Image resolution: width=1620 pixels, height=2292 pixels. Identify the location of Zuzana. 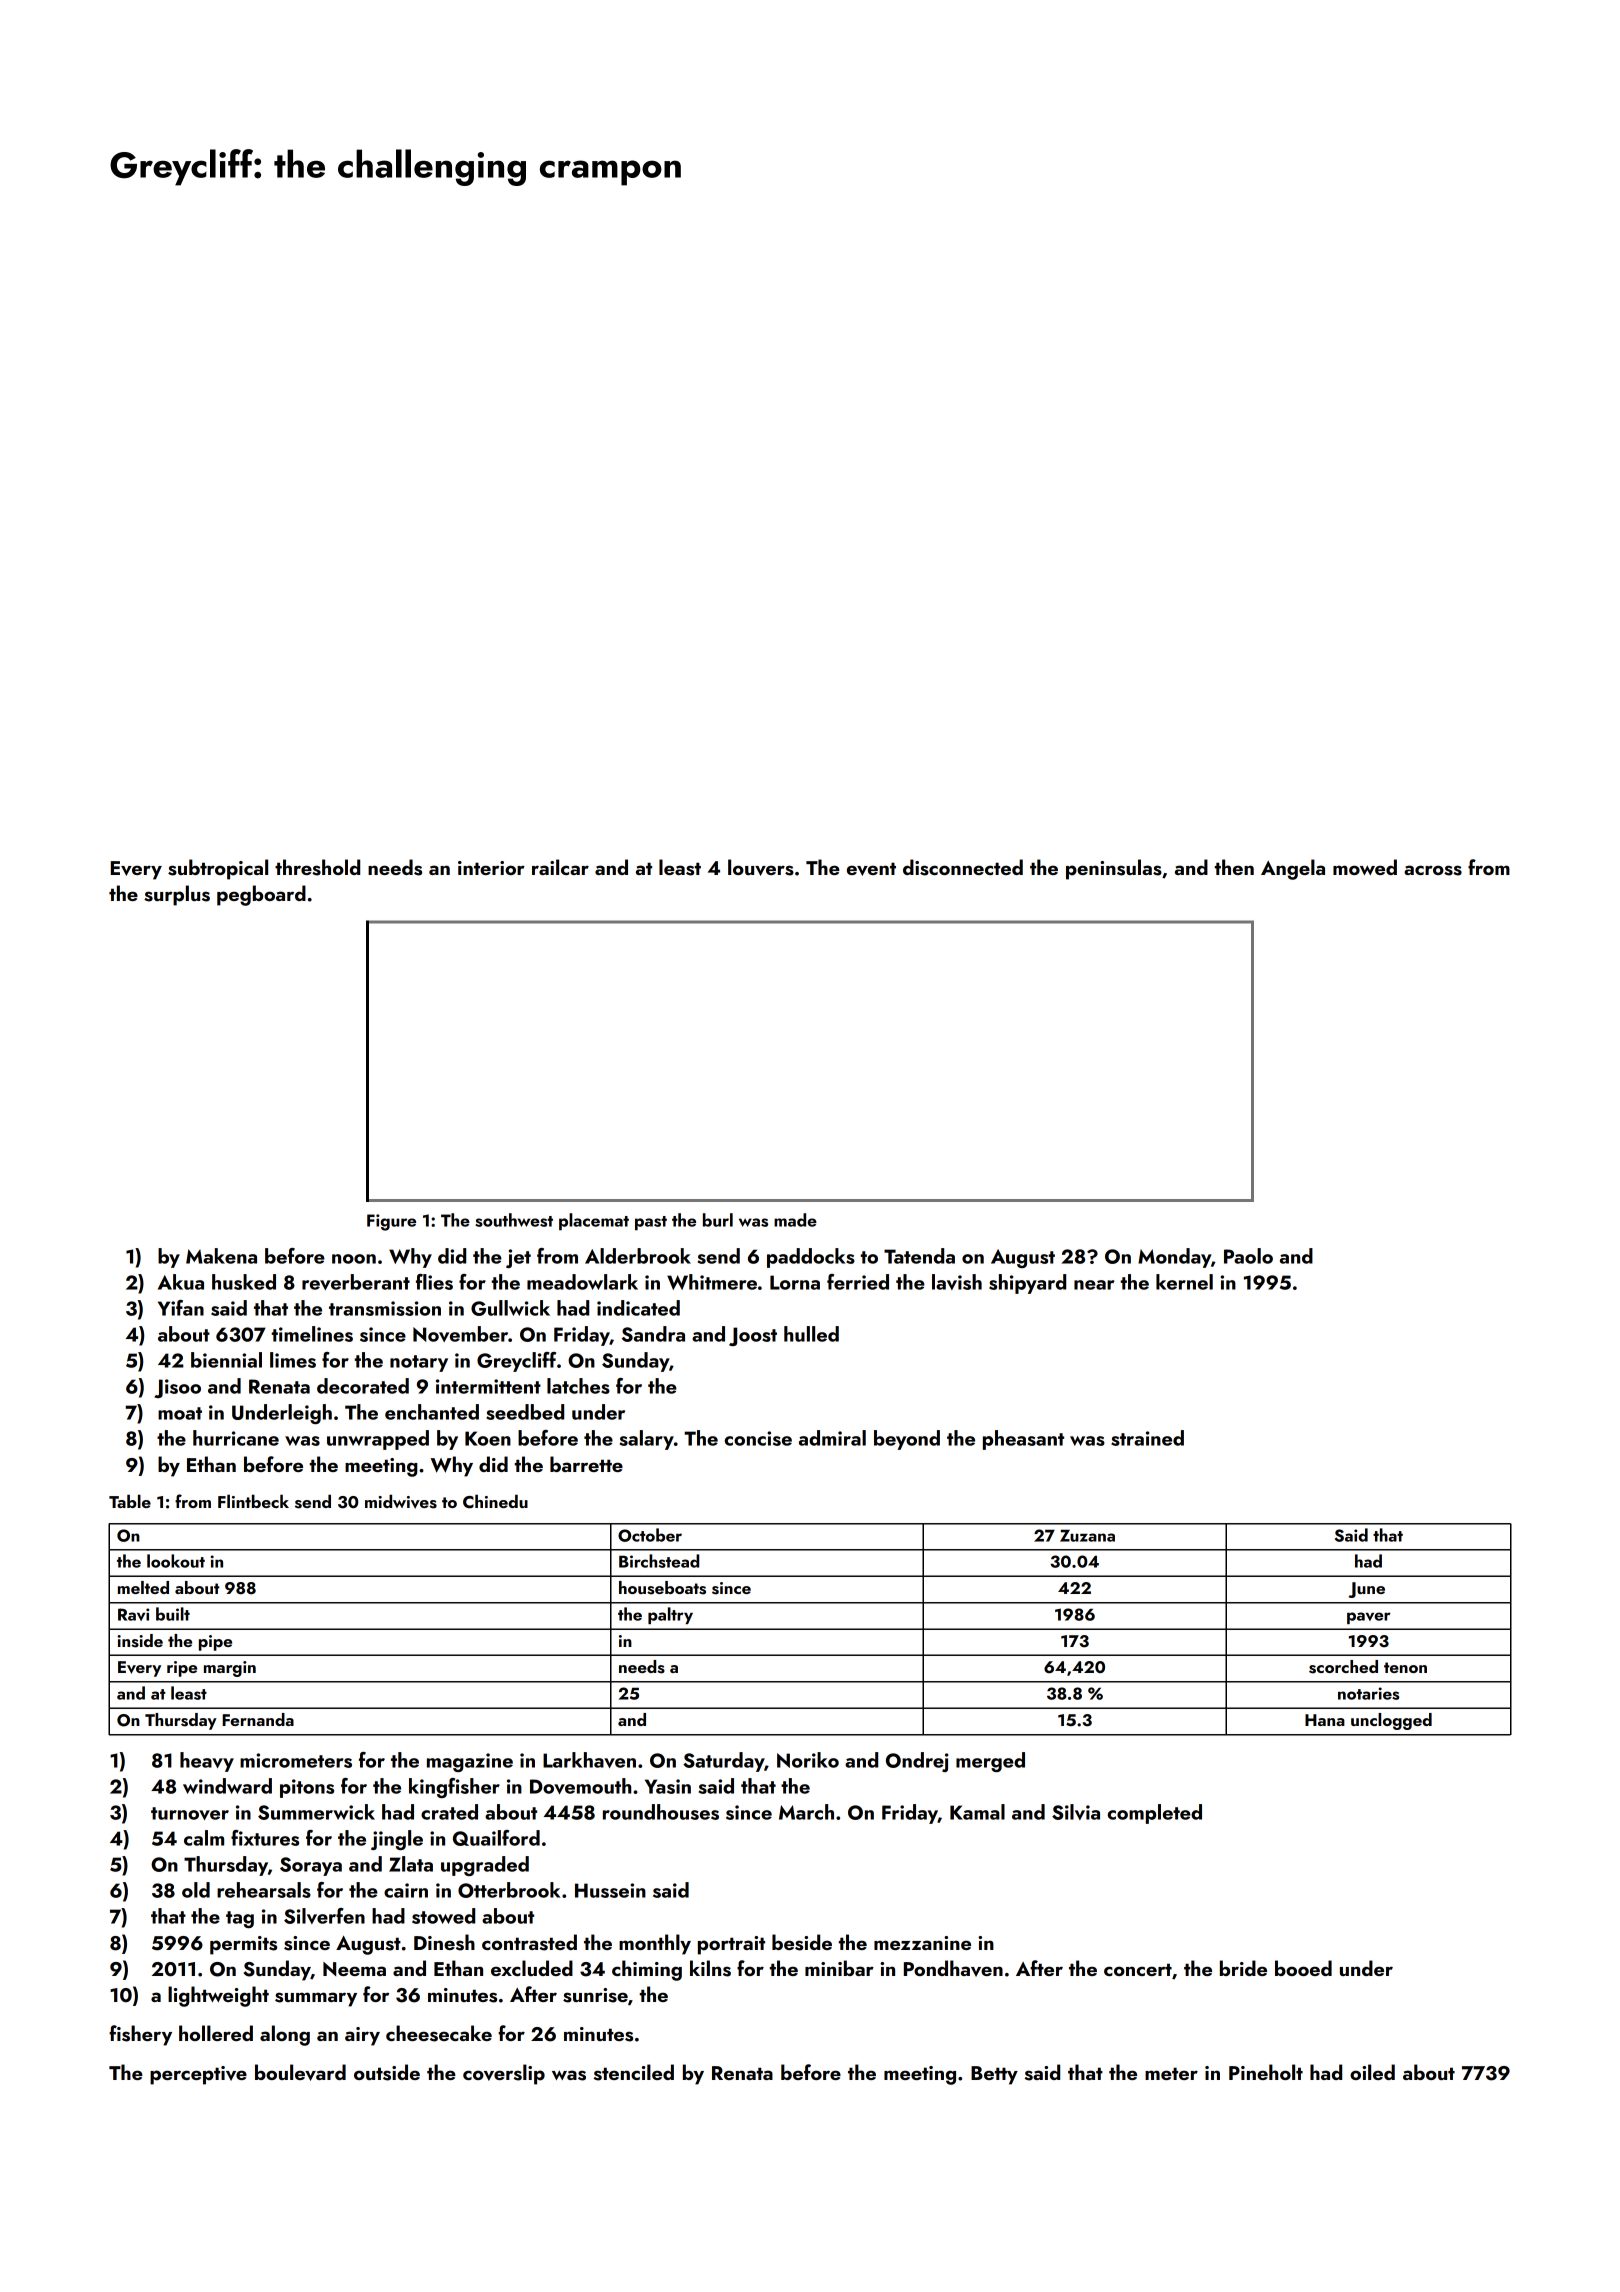
(1087, 1535).
